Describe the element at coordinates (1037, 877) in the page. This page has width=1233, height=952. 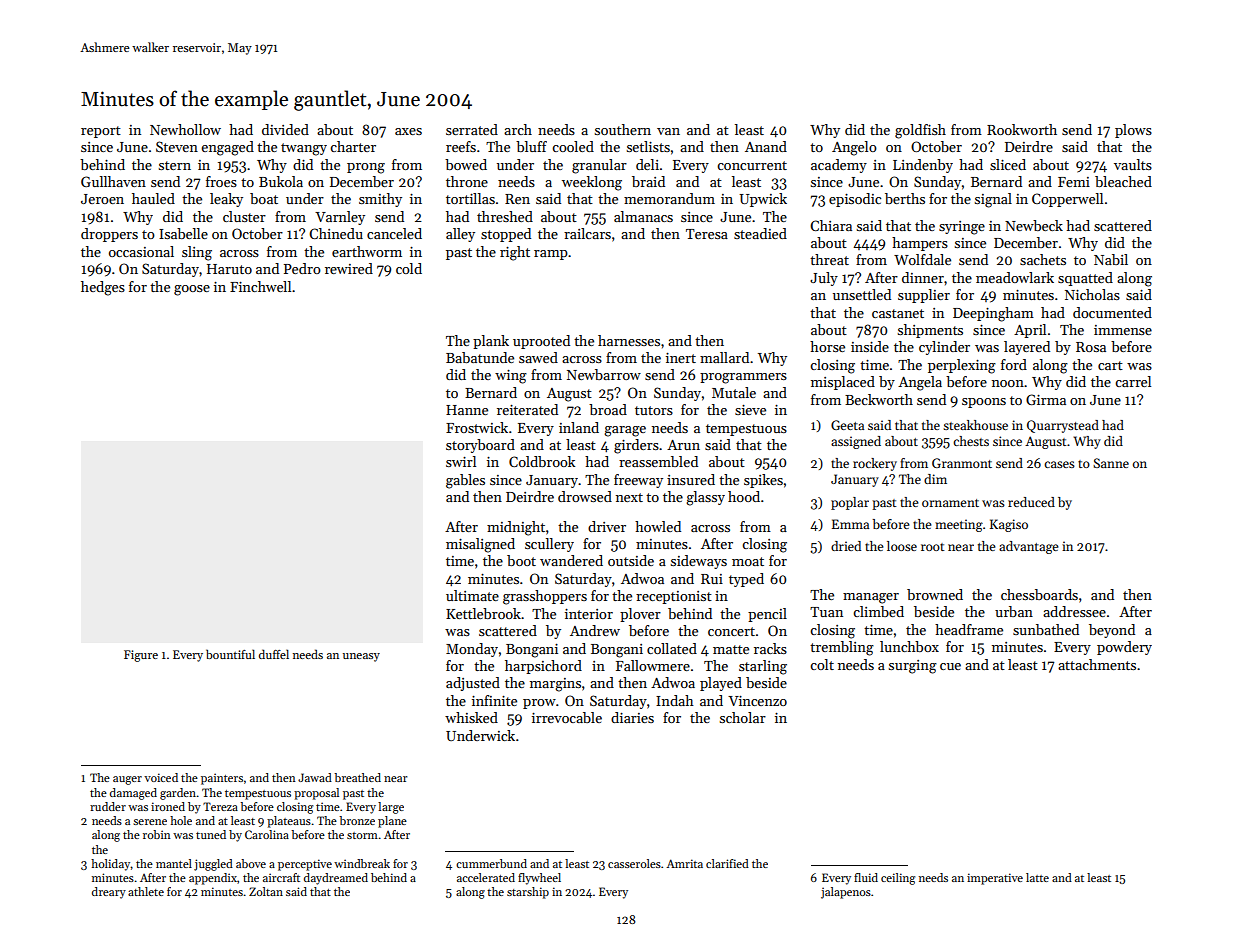
I see `latte` at that location.
